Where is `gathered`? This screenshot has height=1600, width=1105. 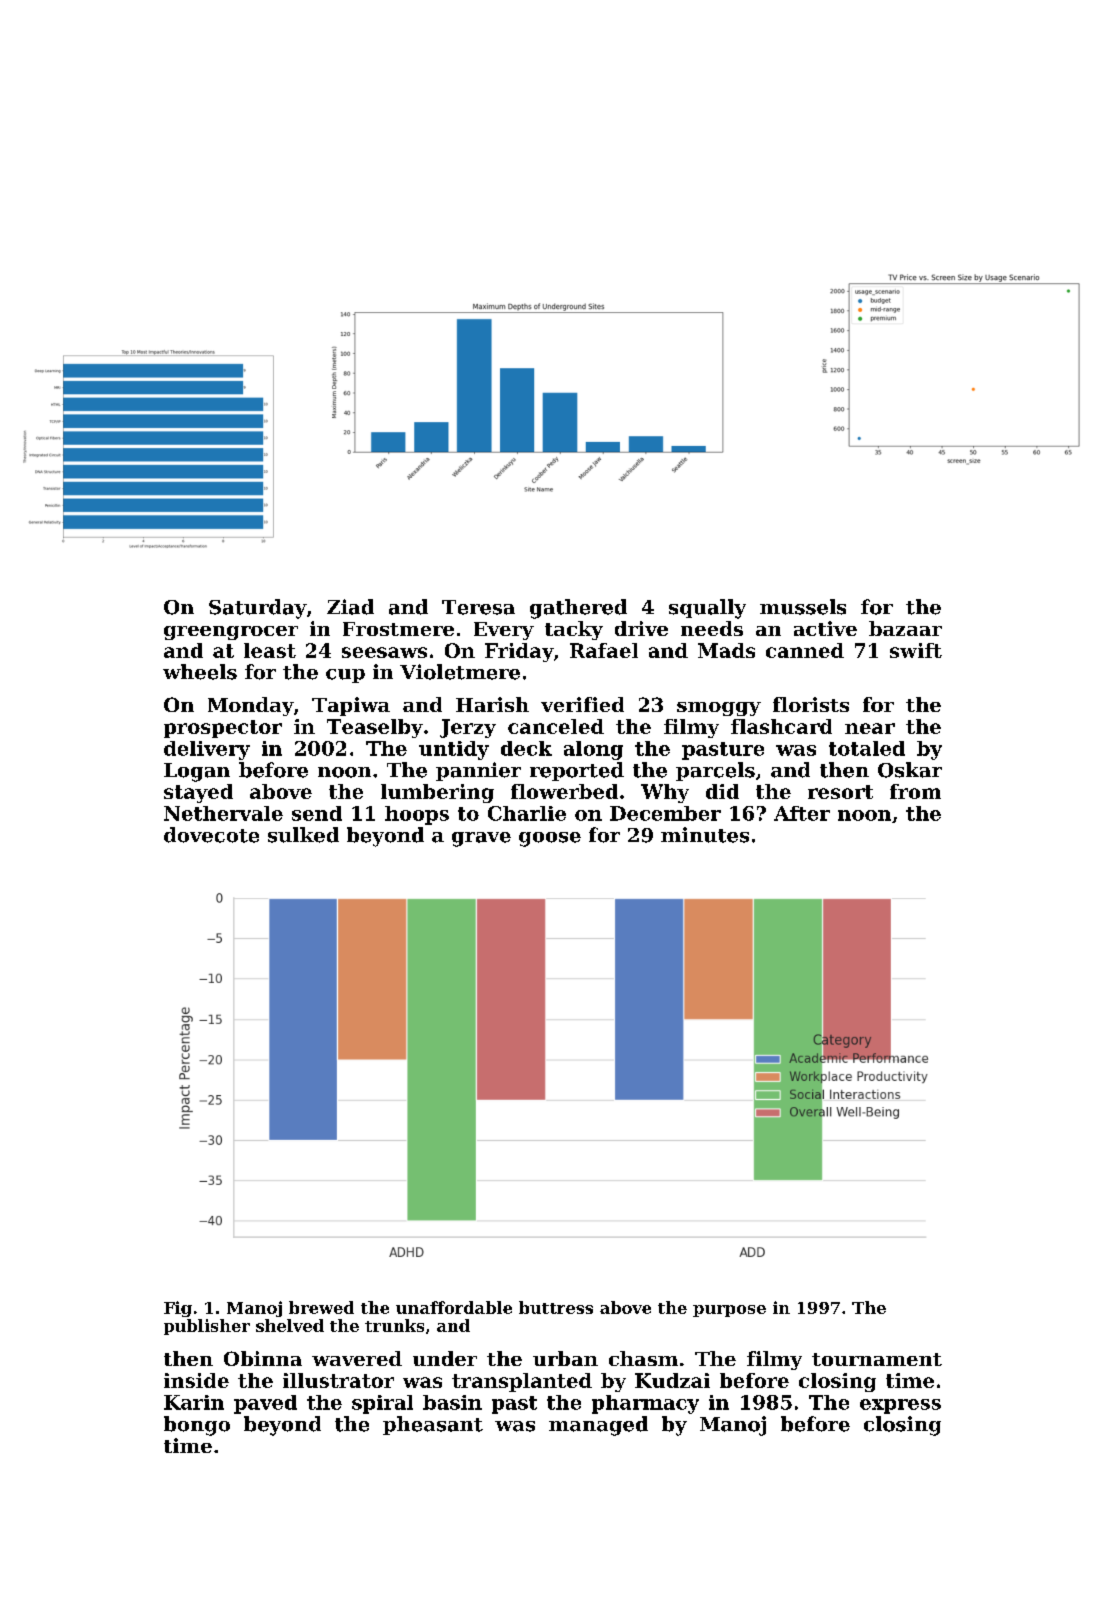 gathered is located at coordinates (578, 609).
